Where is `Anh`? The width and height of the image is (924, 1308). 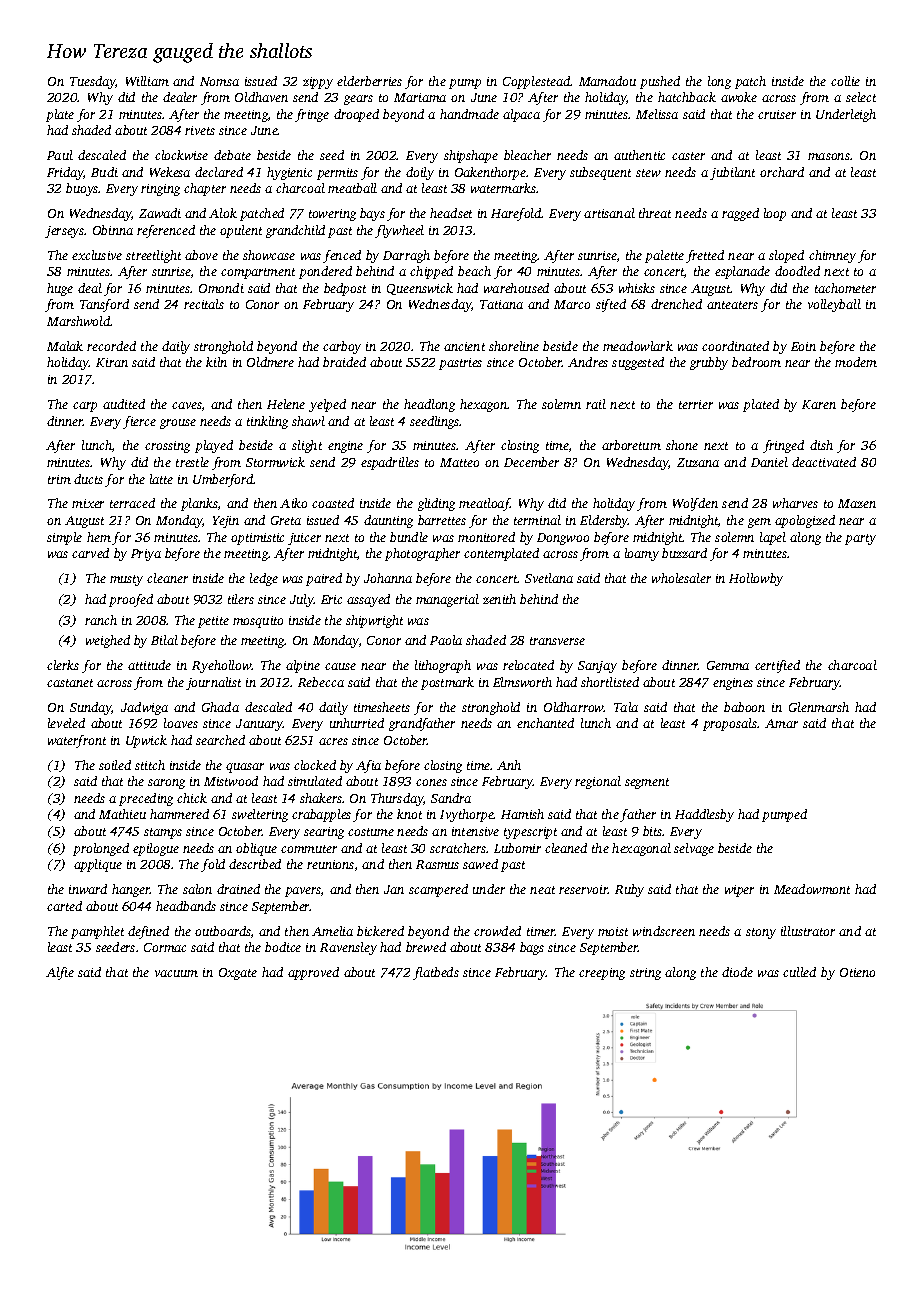
Anh is located at coordinates (509, 765).
